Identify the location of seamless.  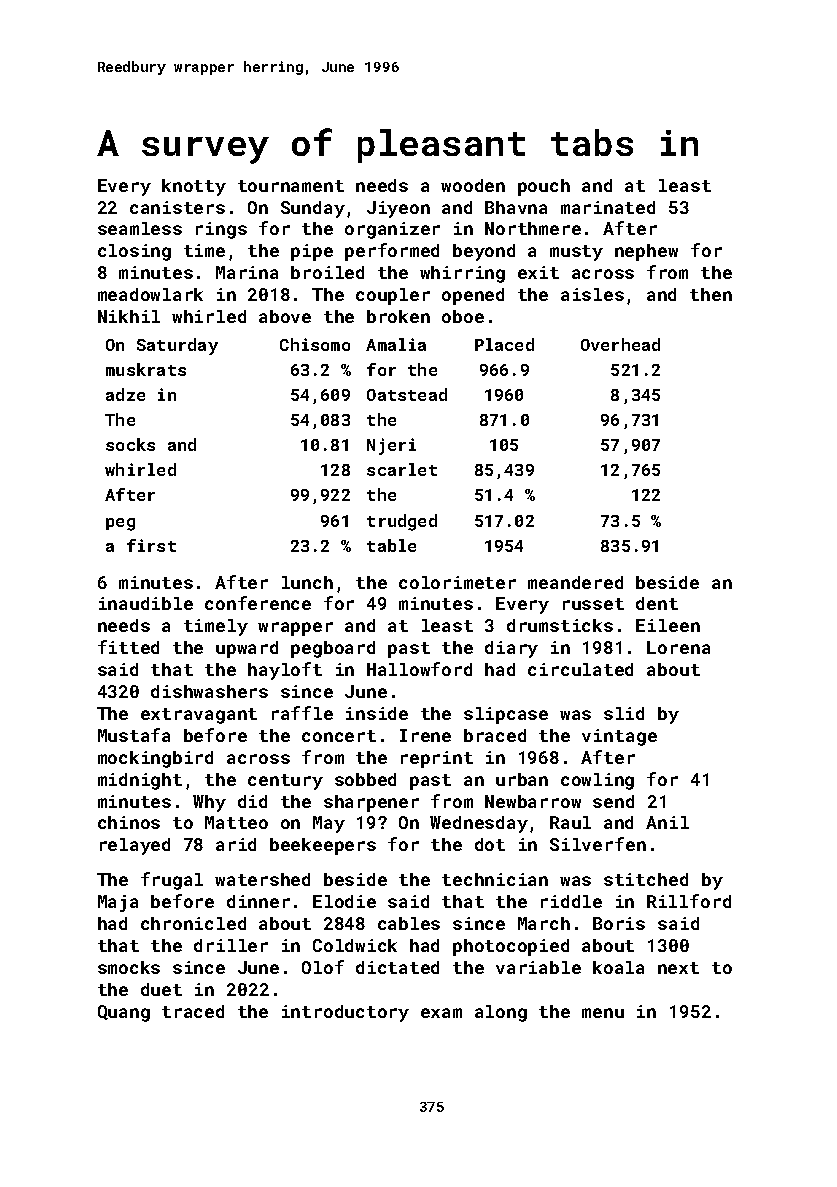
(140, 228).
